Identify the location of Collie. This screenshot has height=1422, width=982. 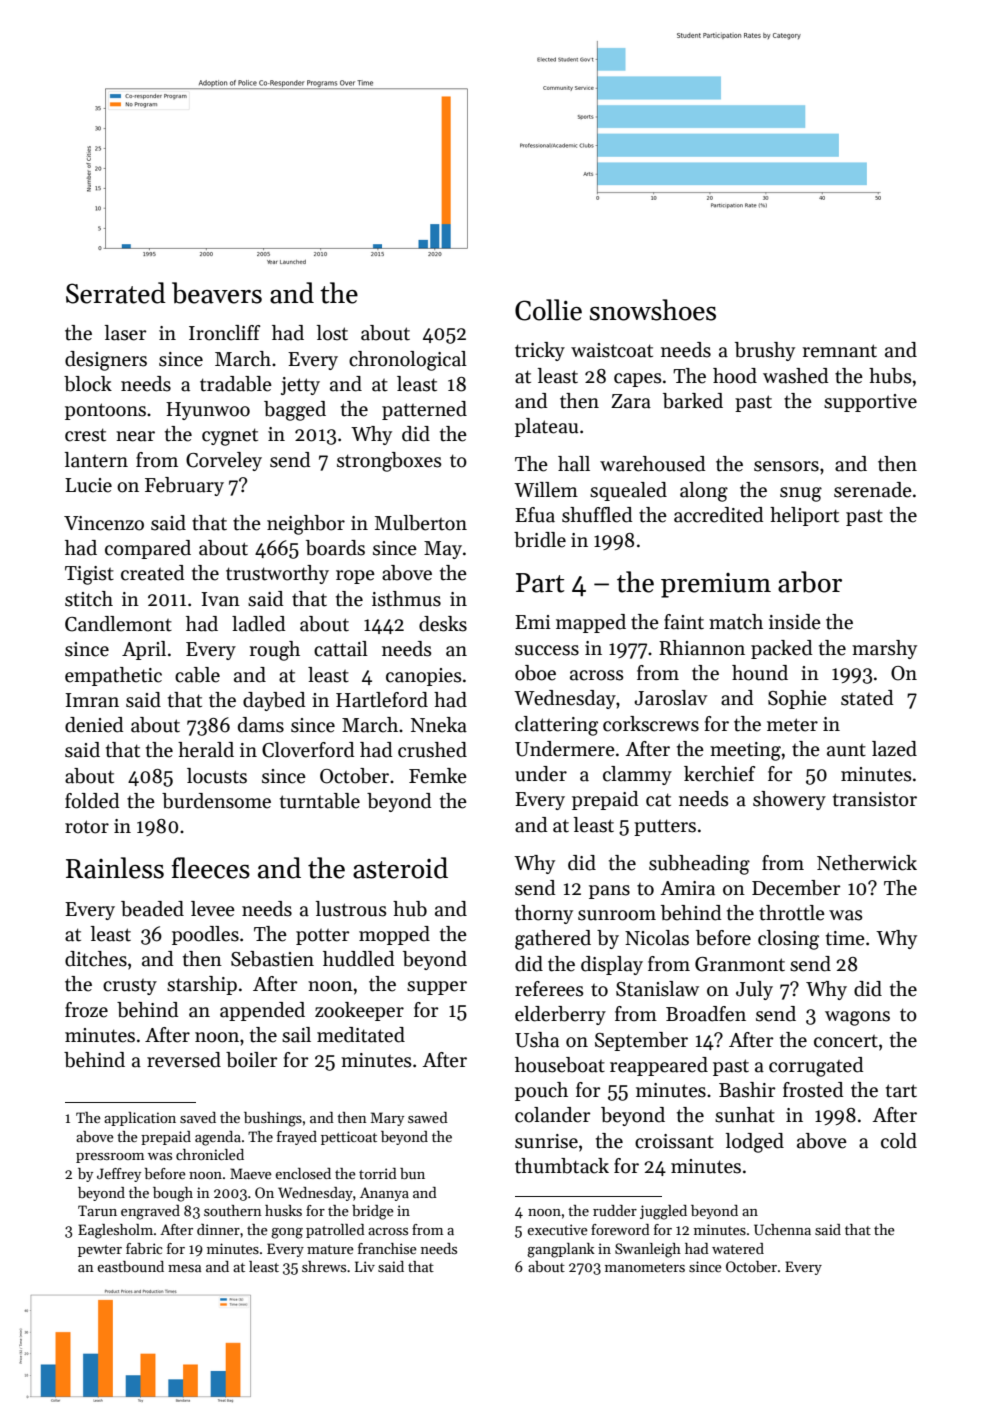
(548, 310).
